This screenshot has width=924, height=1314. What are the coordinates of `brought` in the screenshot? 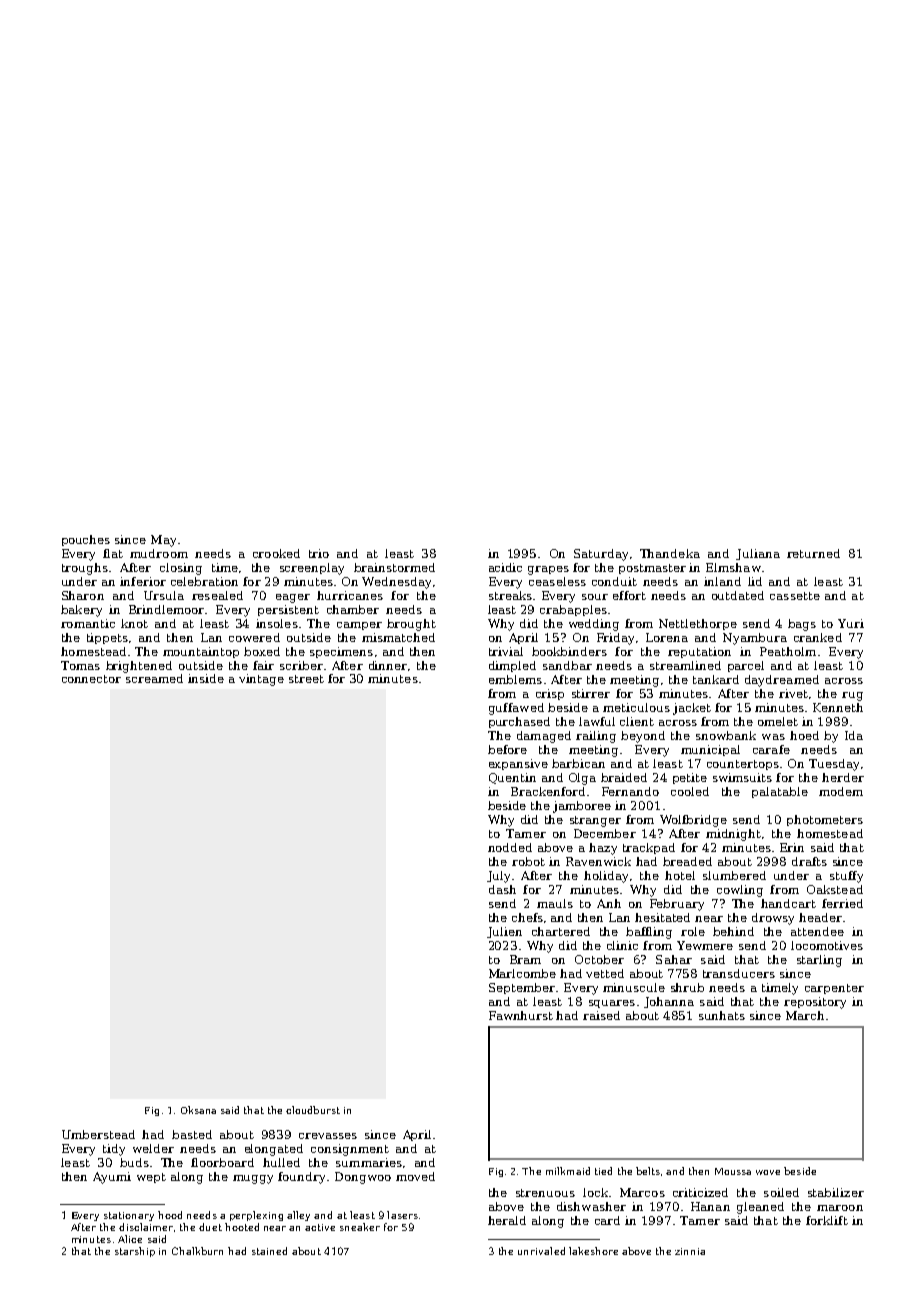 It's located at (411, 625).
